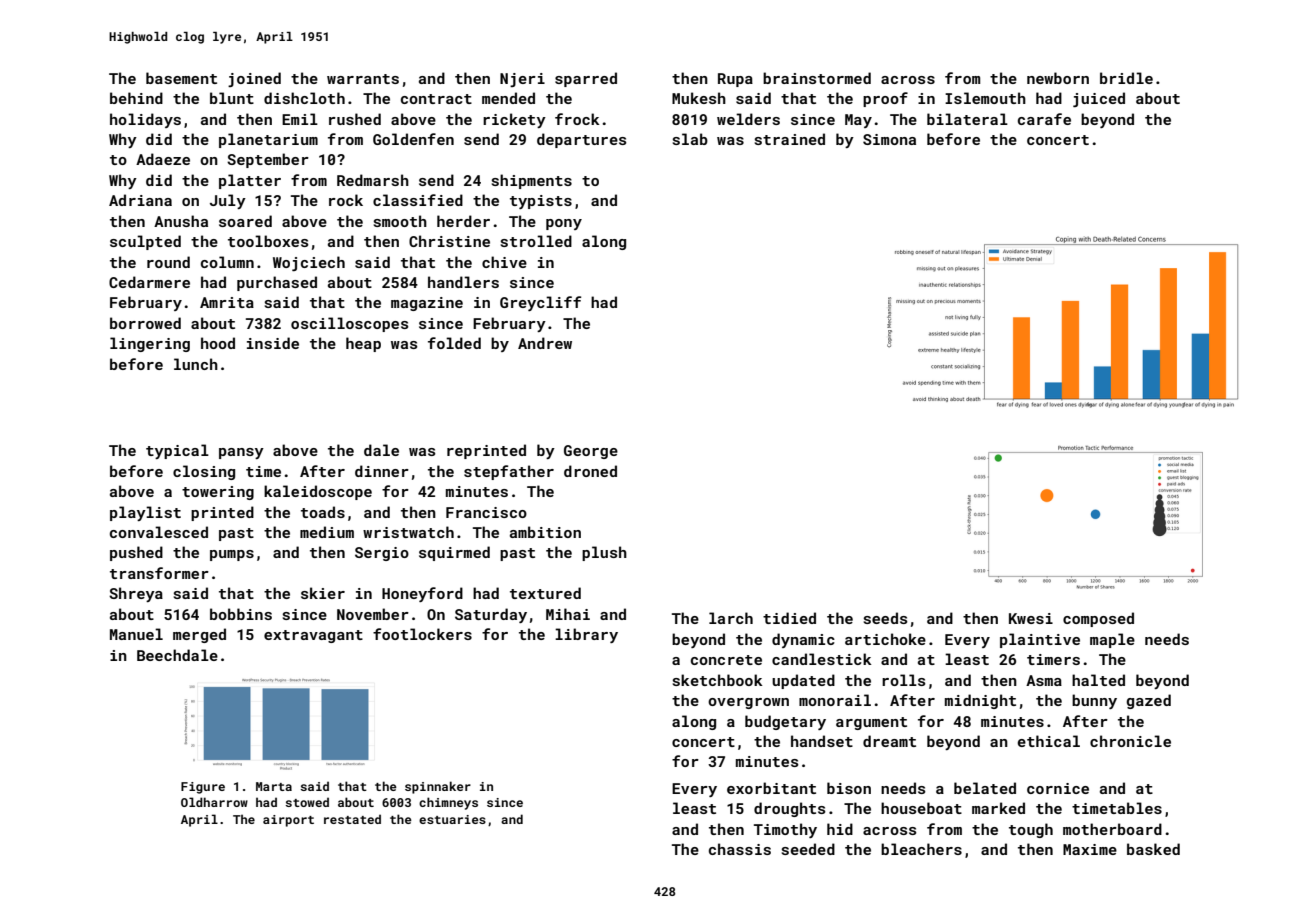 The height and width of the image is (924, 1308). Describe the element at coordinates (1031, 618) in the image. I see `Kwesi` at that location.
